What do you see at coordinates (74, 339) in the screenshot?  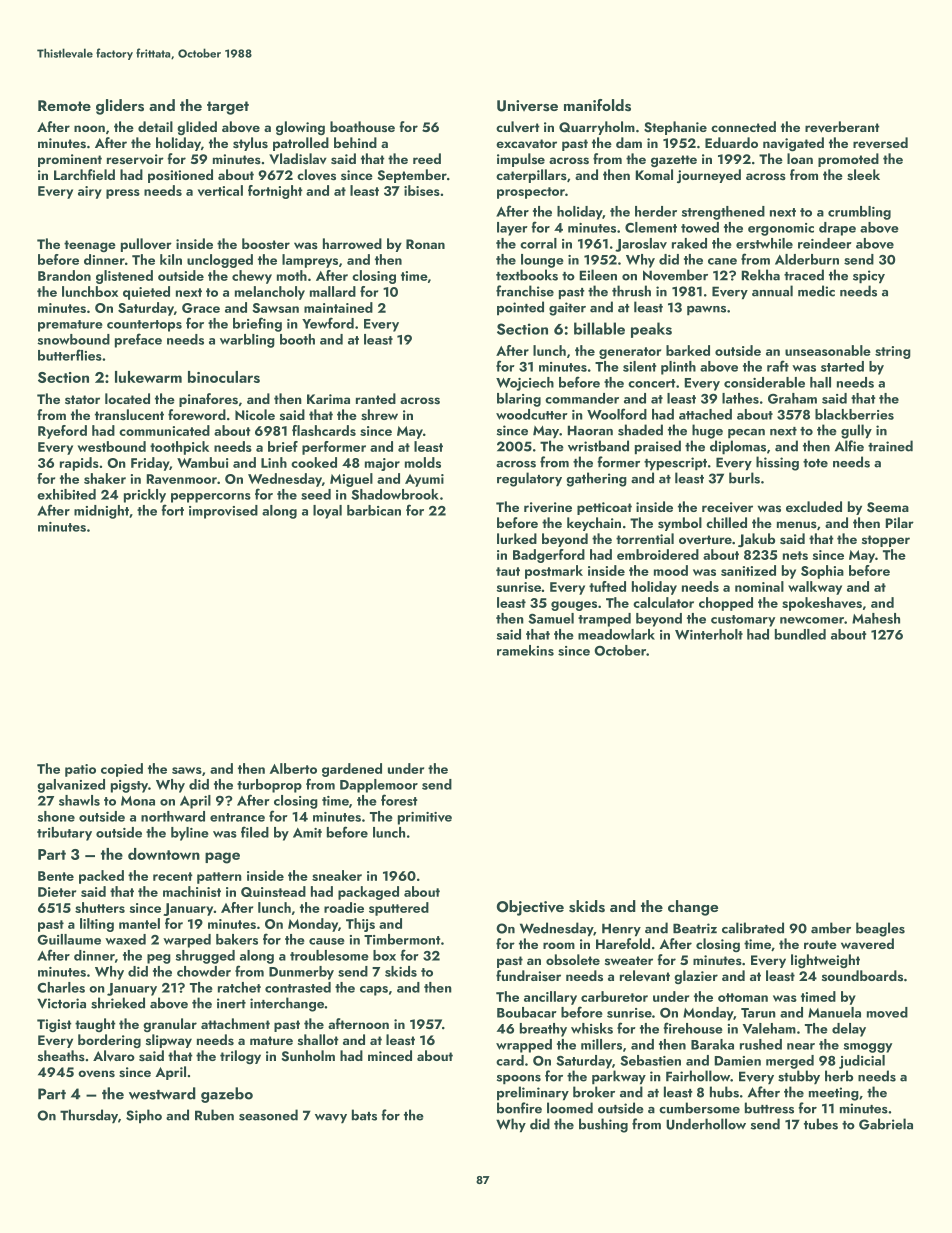 I see `snowbound` at bounding box center [74, 339].
